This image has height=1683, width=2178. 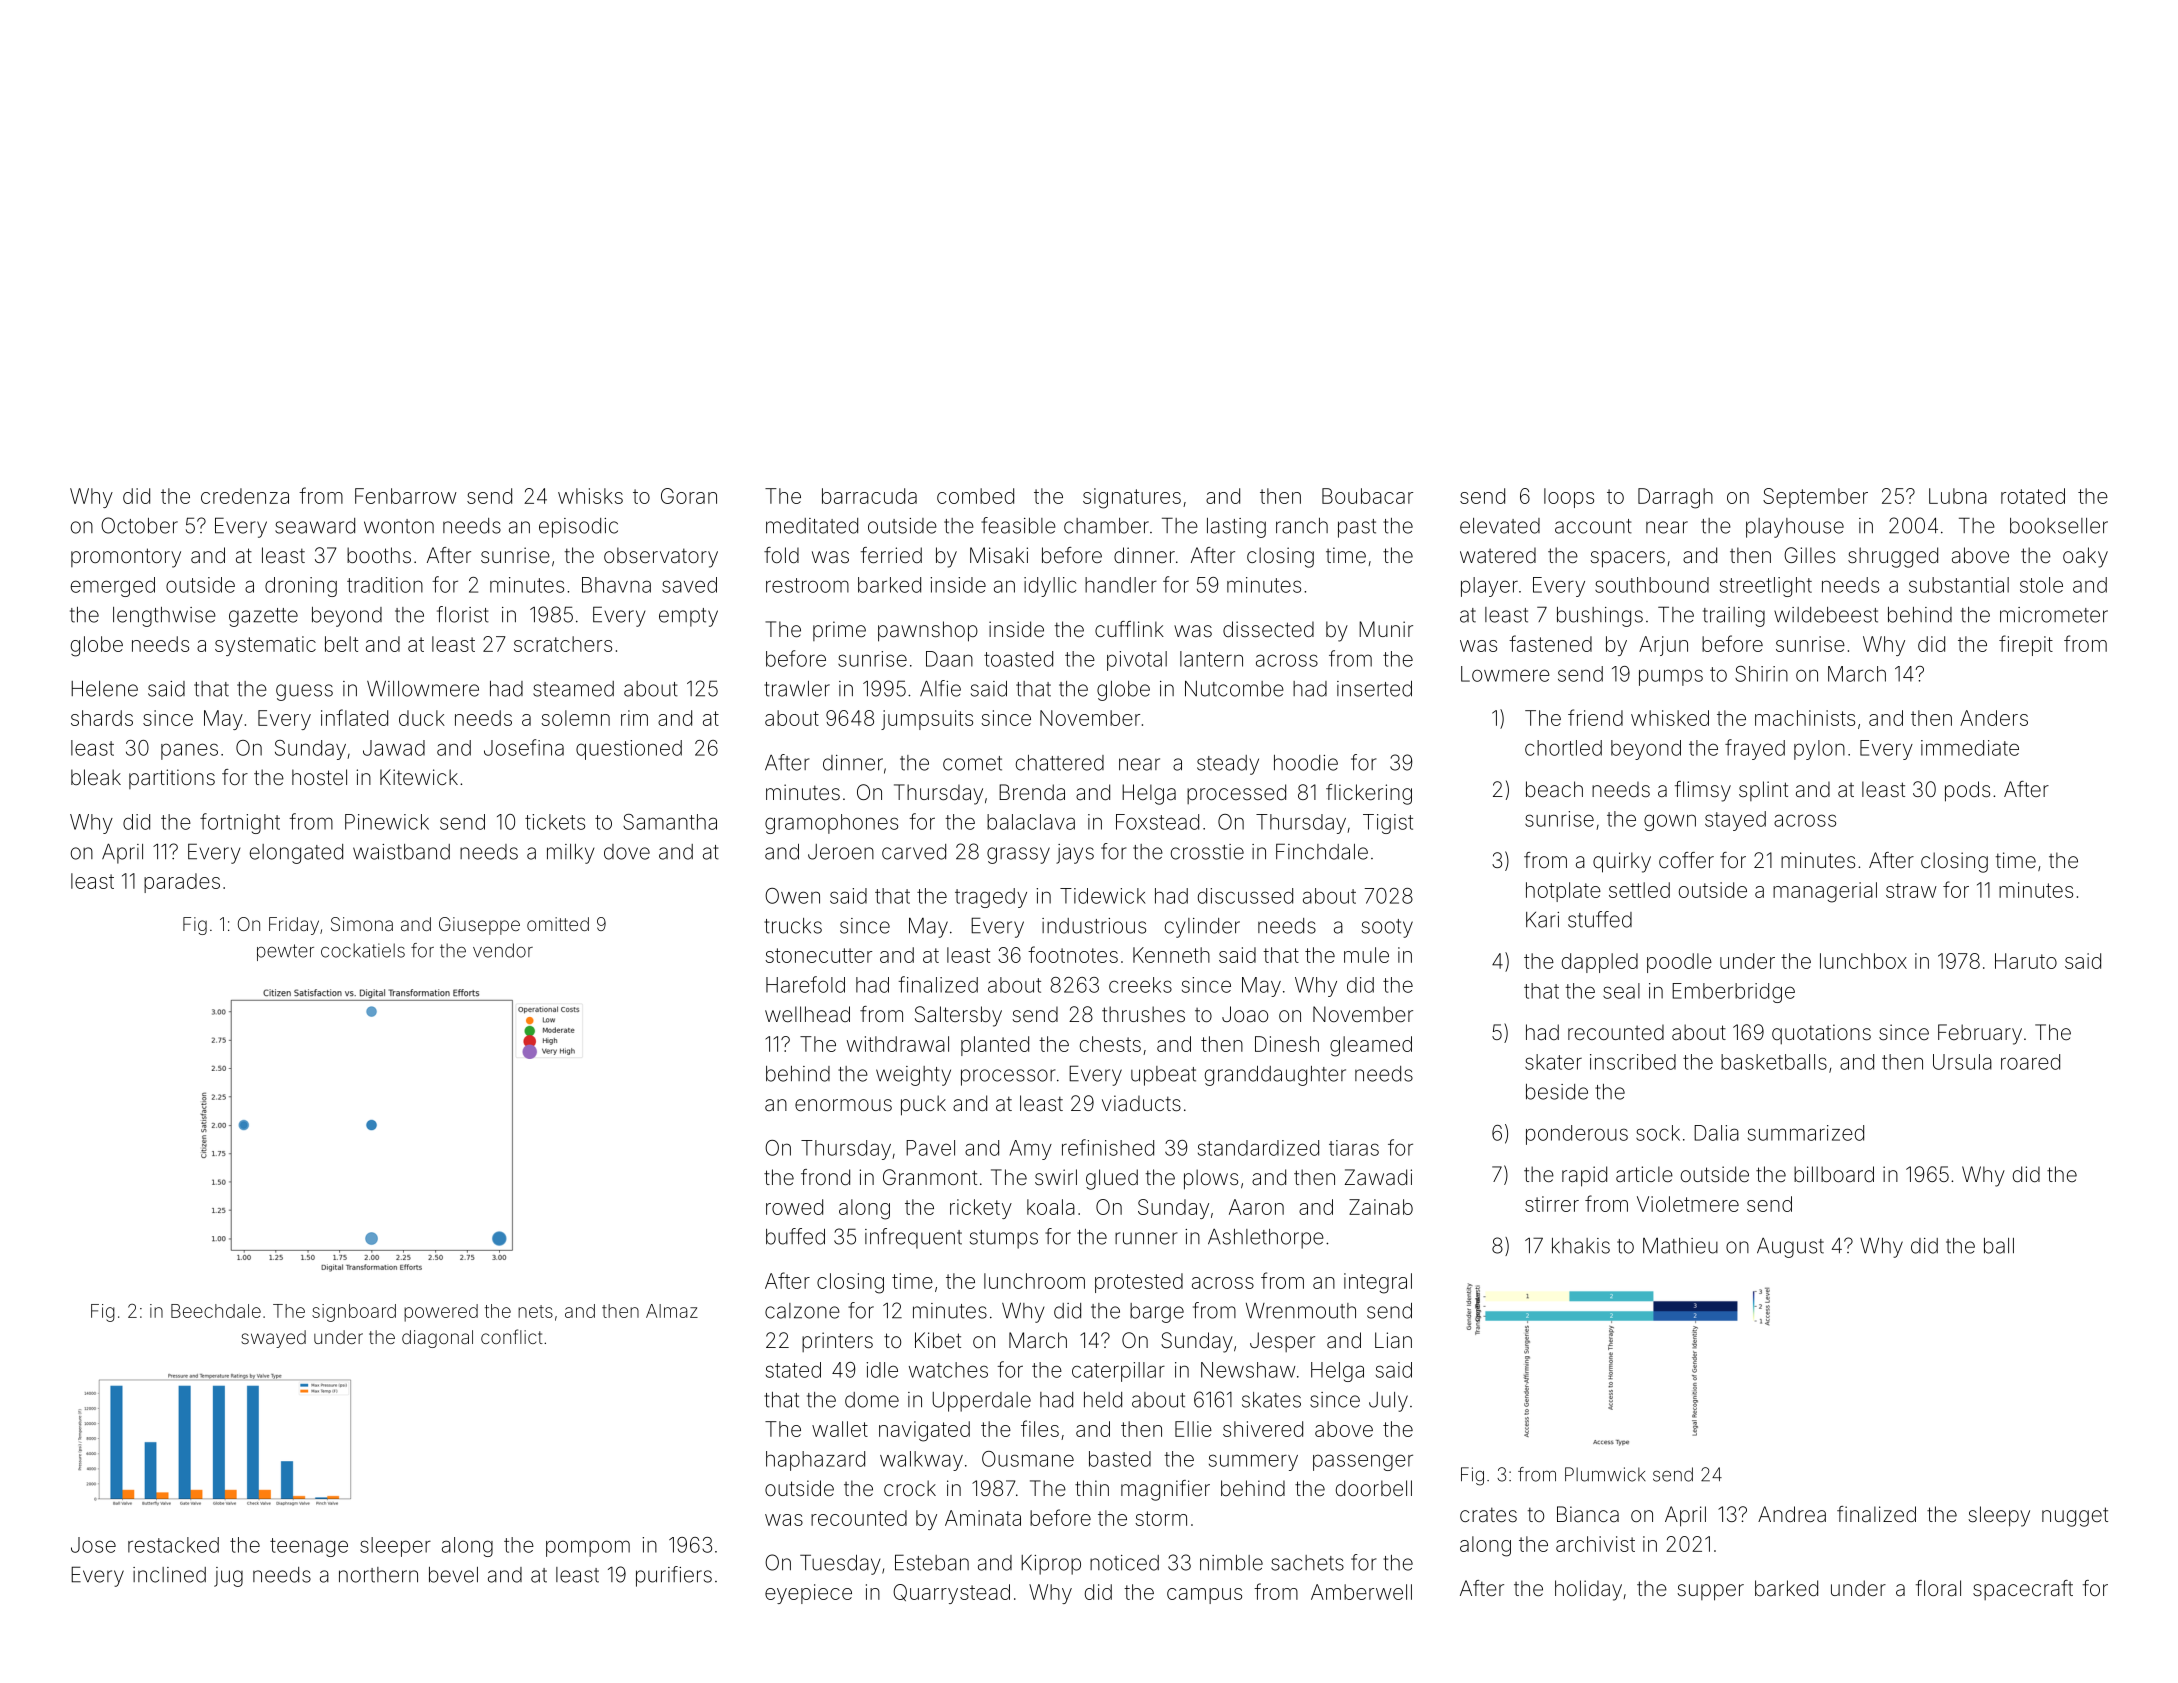 I want to click on haphazard, so click(x=815, y=1461).
